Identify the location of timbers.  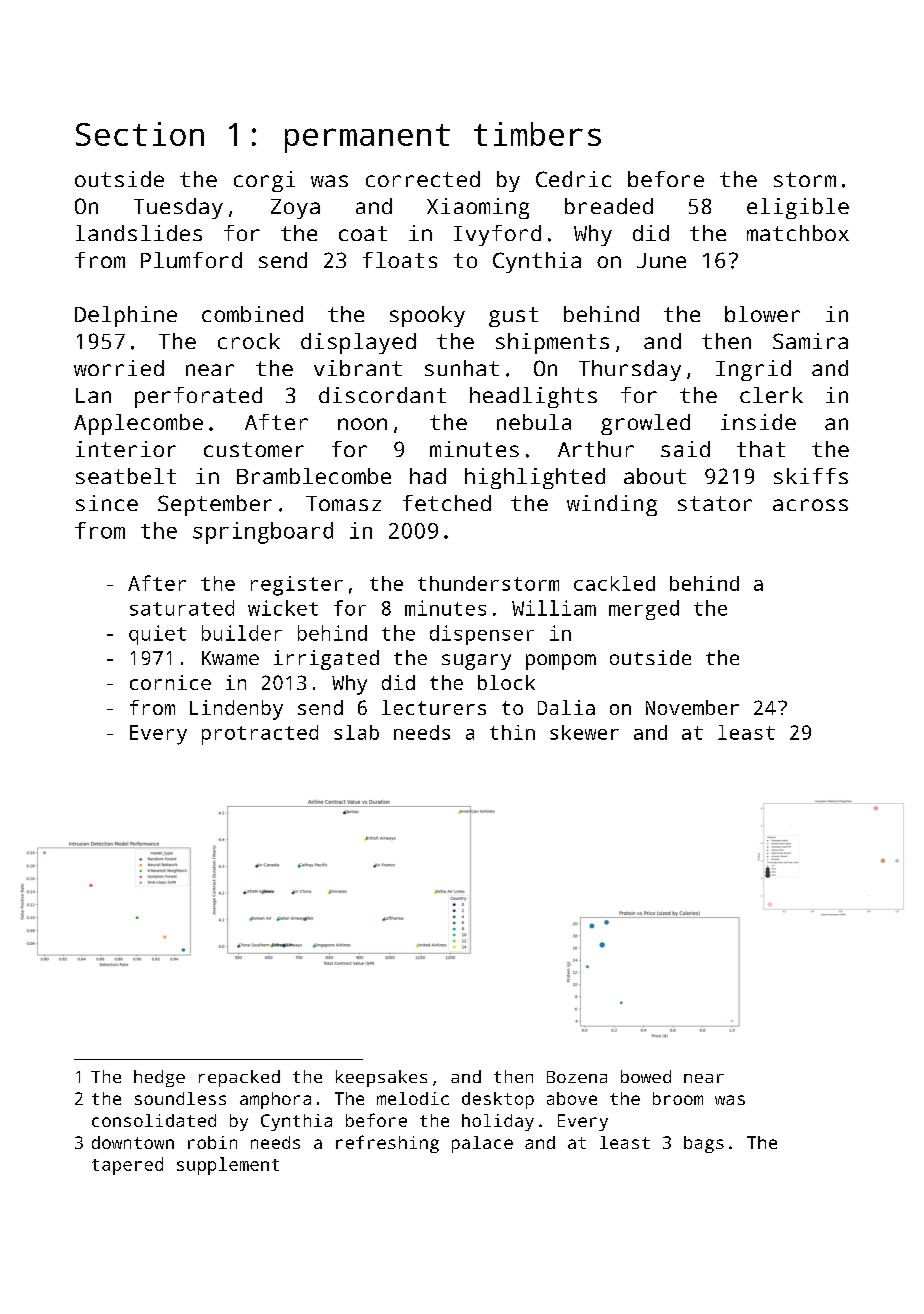
(537, 134).
